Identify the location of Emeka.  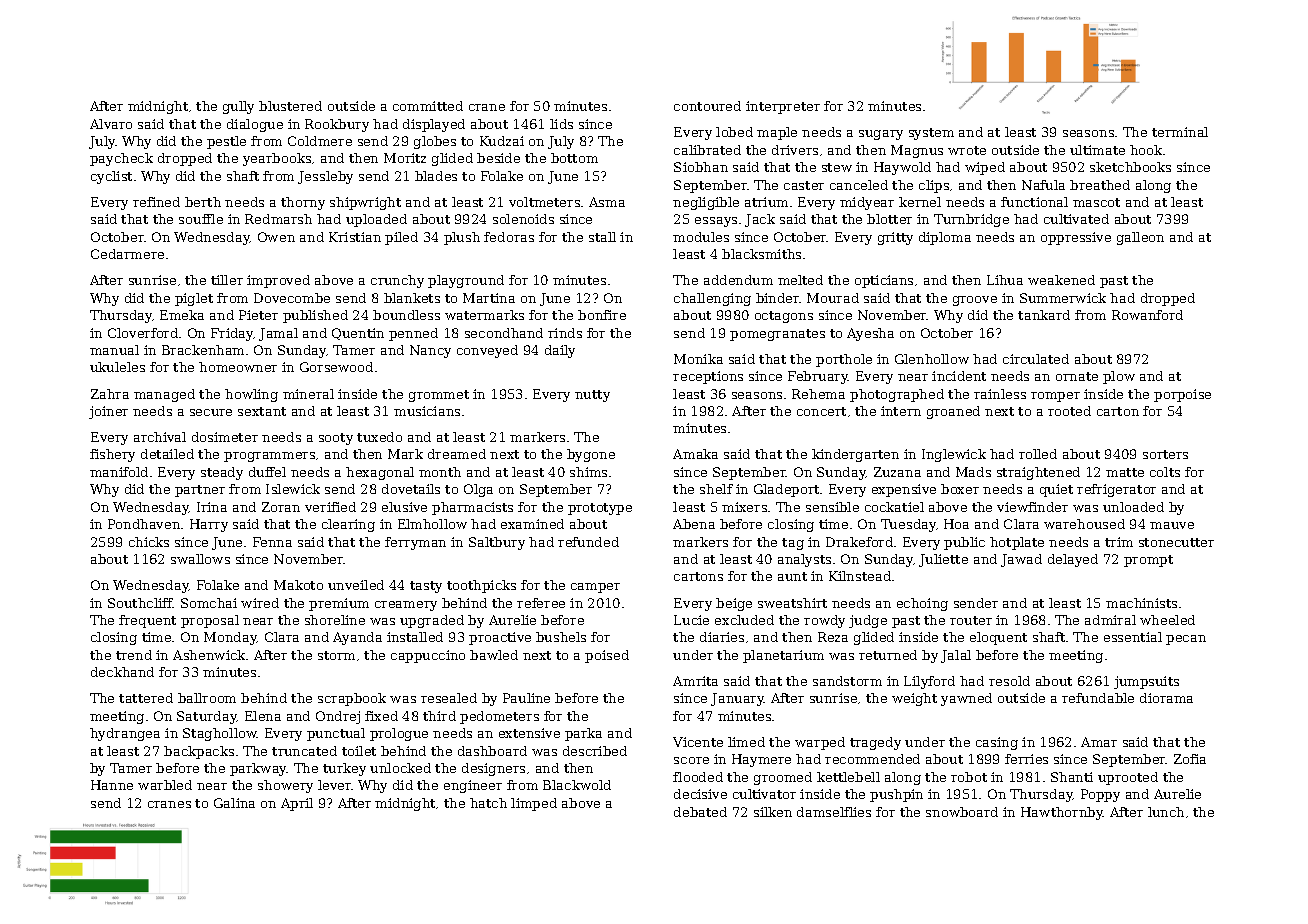
(182, 315).
